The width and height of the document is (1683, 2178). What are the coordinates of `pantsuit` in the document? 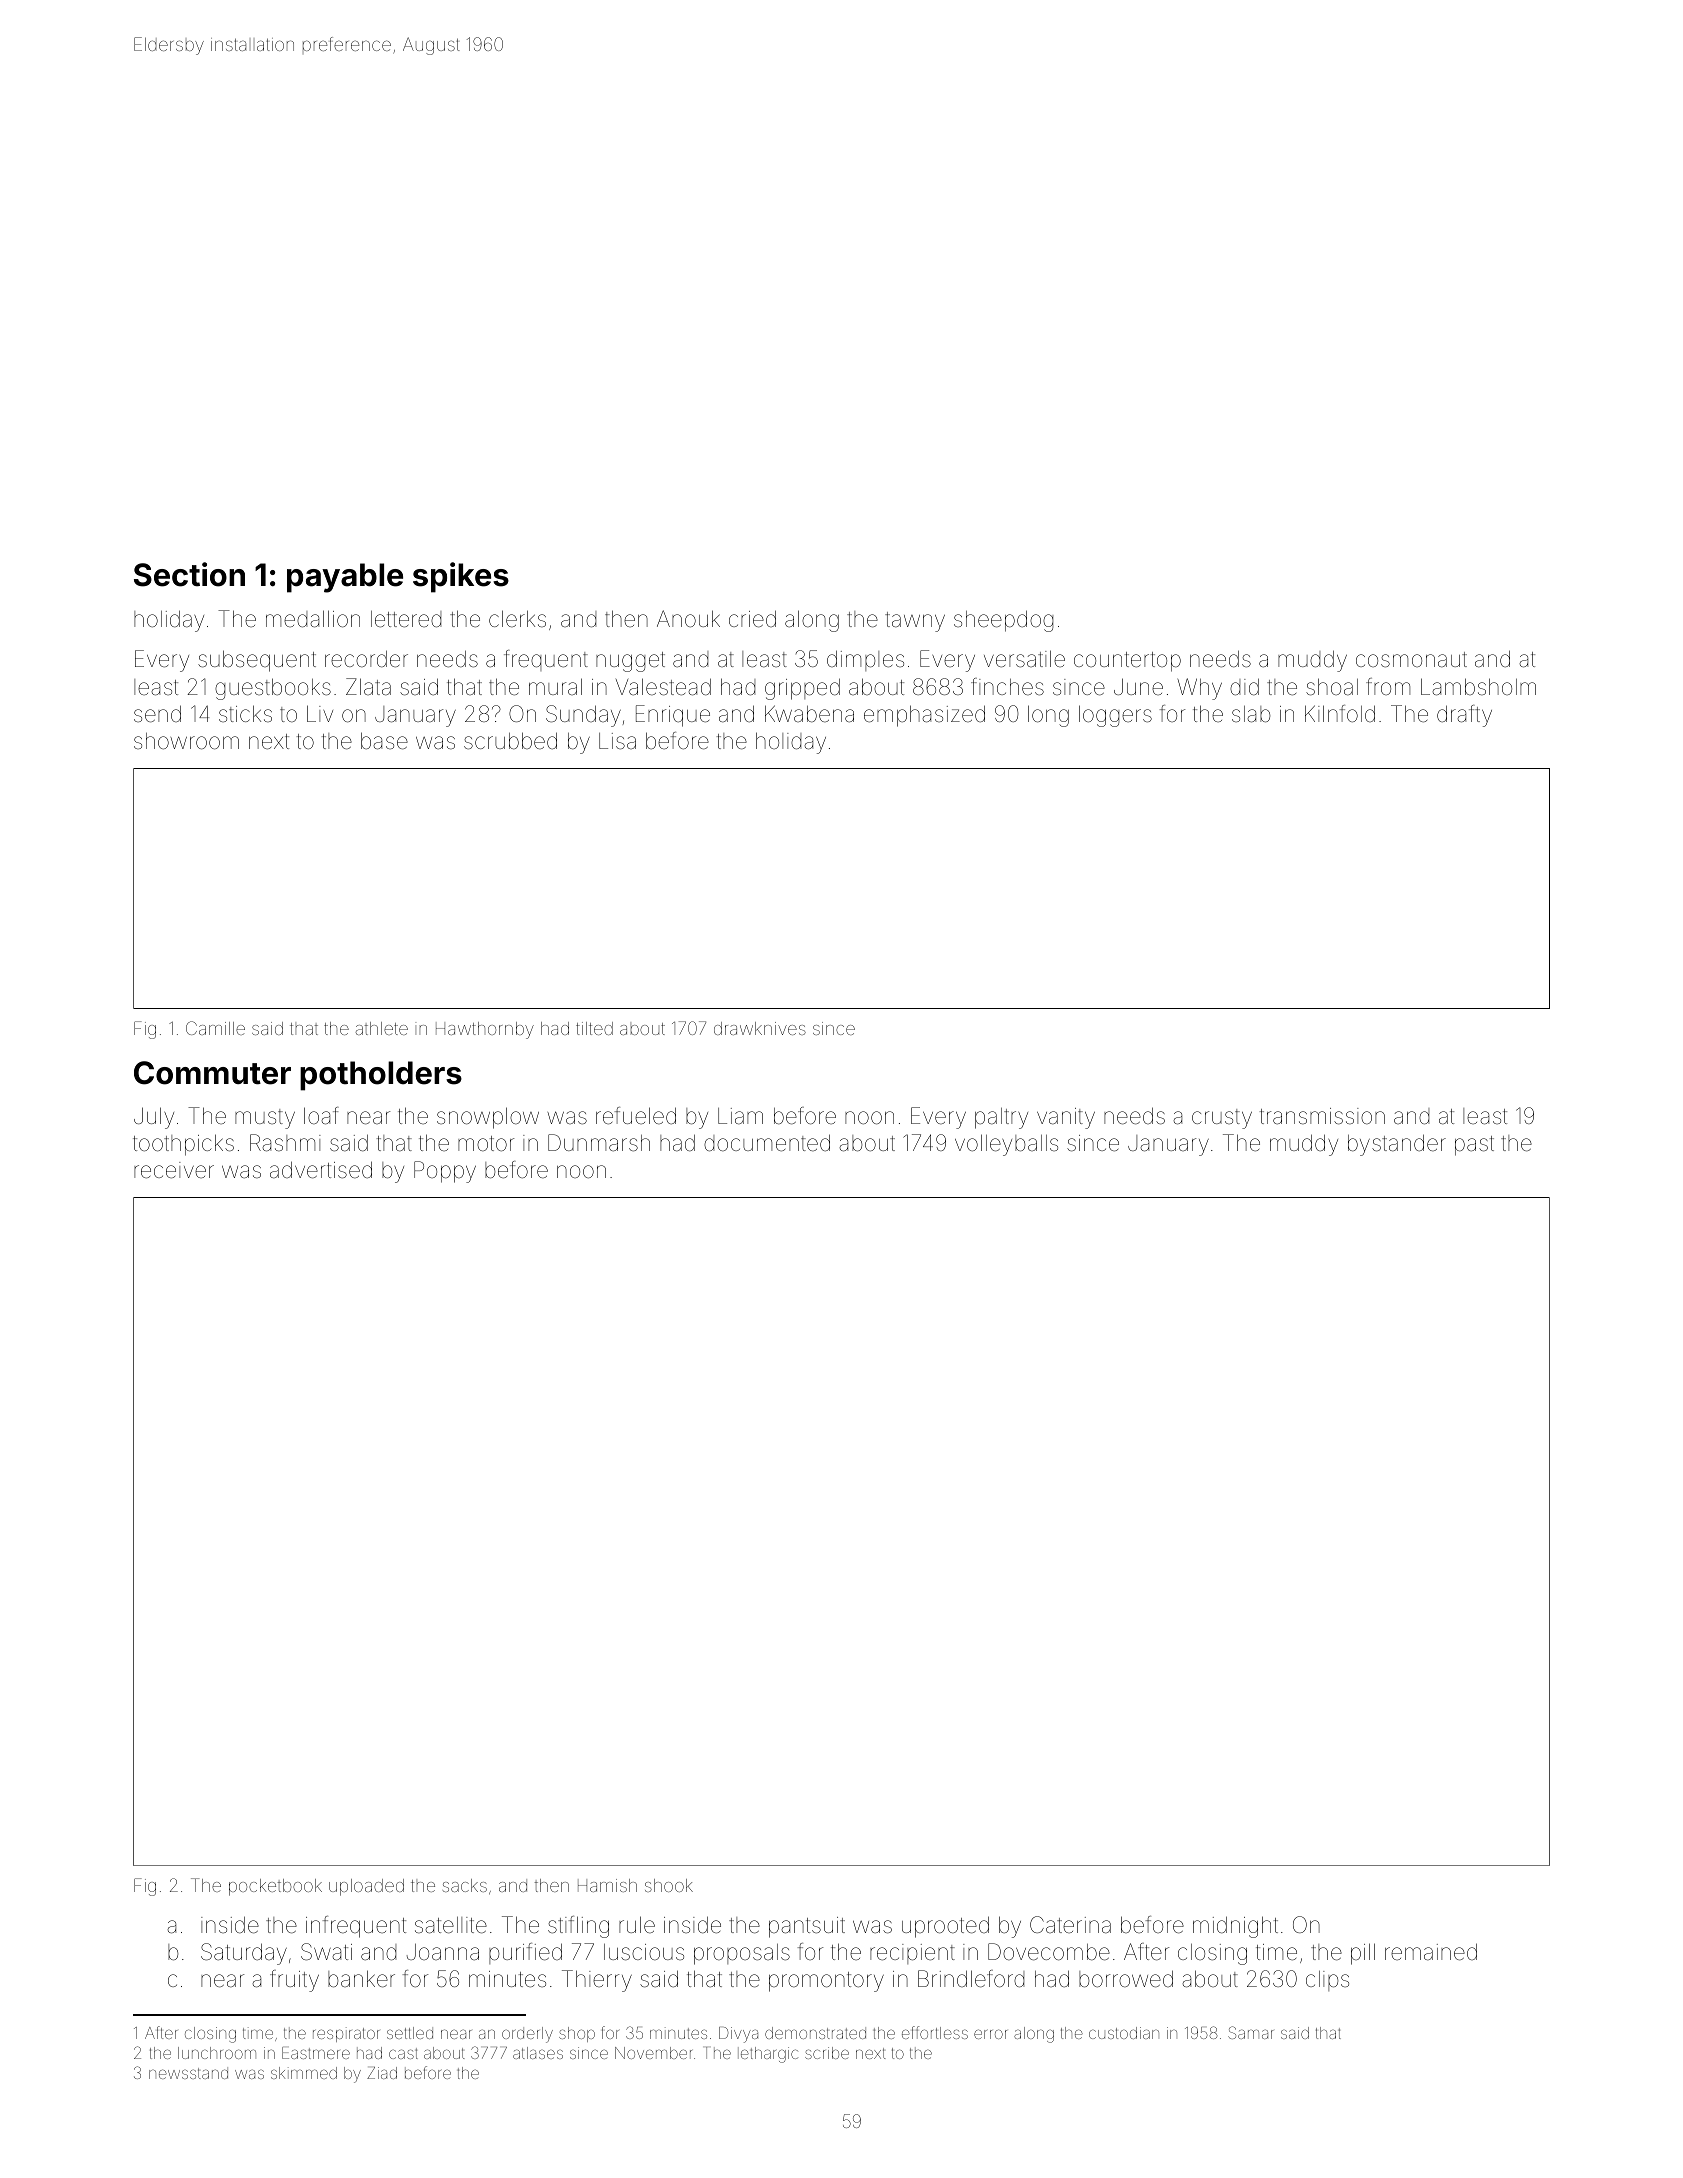 It's located at (807, 1927).
